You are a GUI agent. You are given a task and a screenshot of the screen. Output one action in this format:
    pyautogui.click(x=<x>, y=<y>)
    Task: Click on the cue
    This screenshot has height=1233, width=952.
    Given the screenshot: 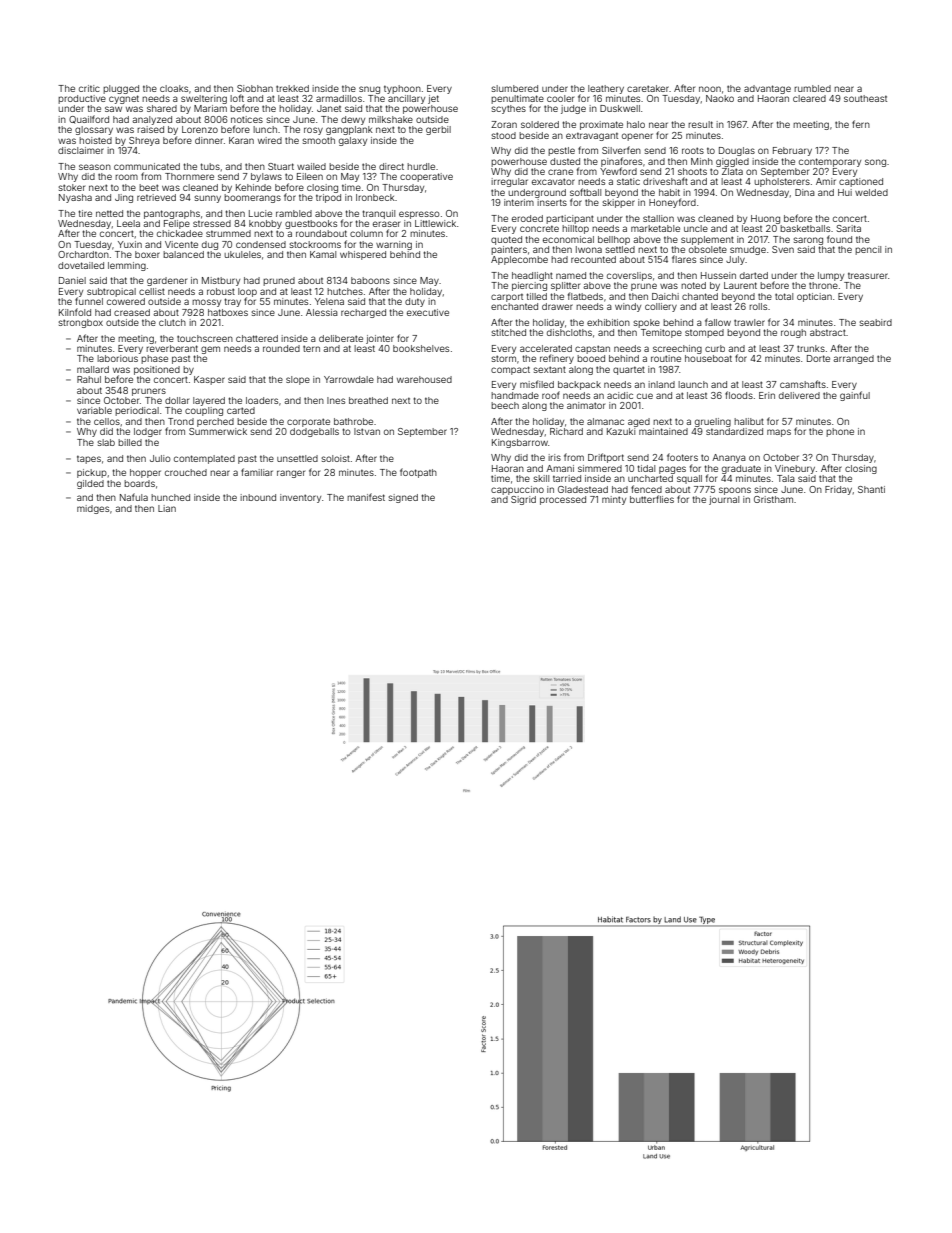 What is the action you would take?
    pyautogui.click(x=645, y=396)
